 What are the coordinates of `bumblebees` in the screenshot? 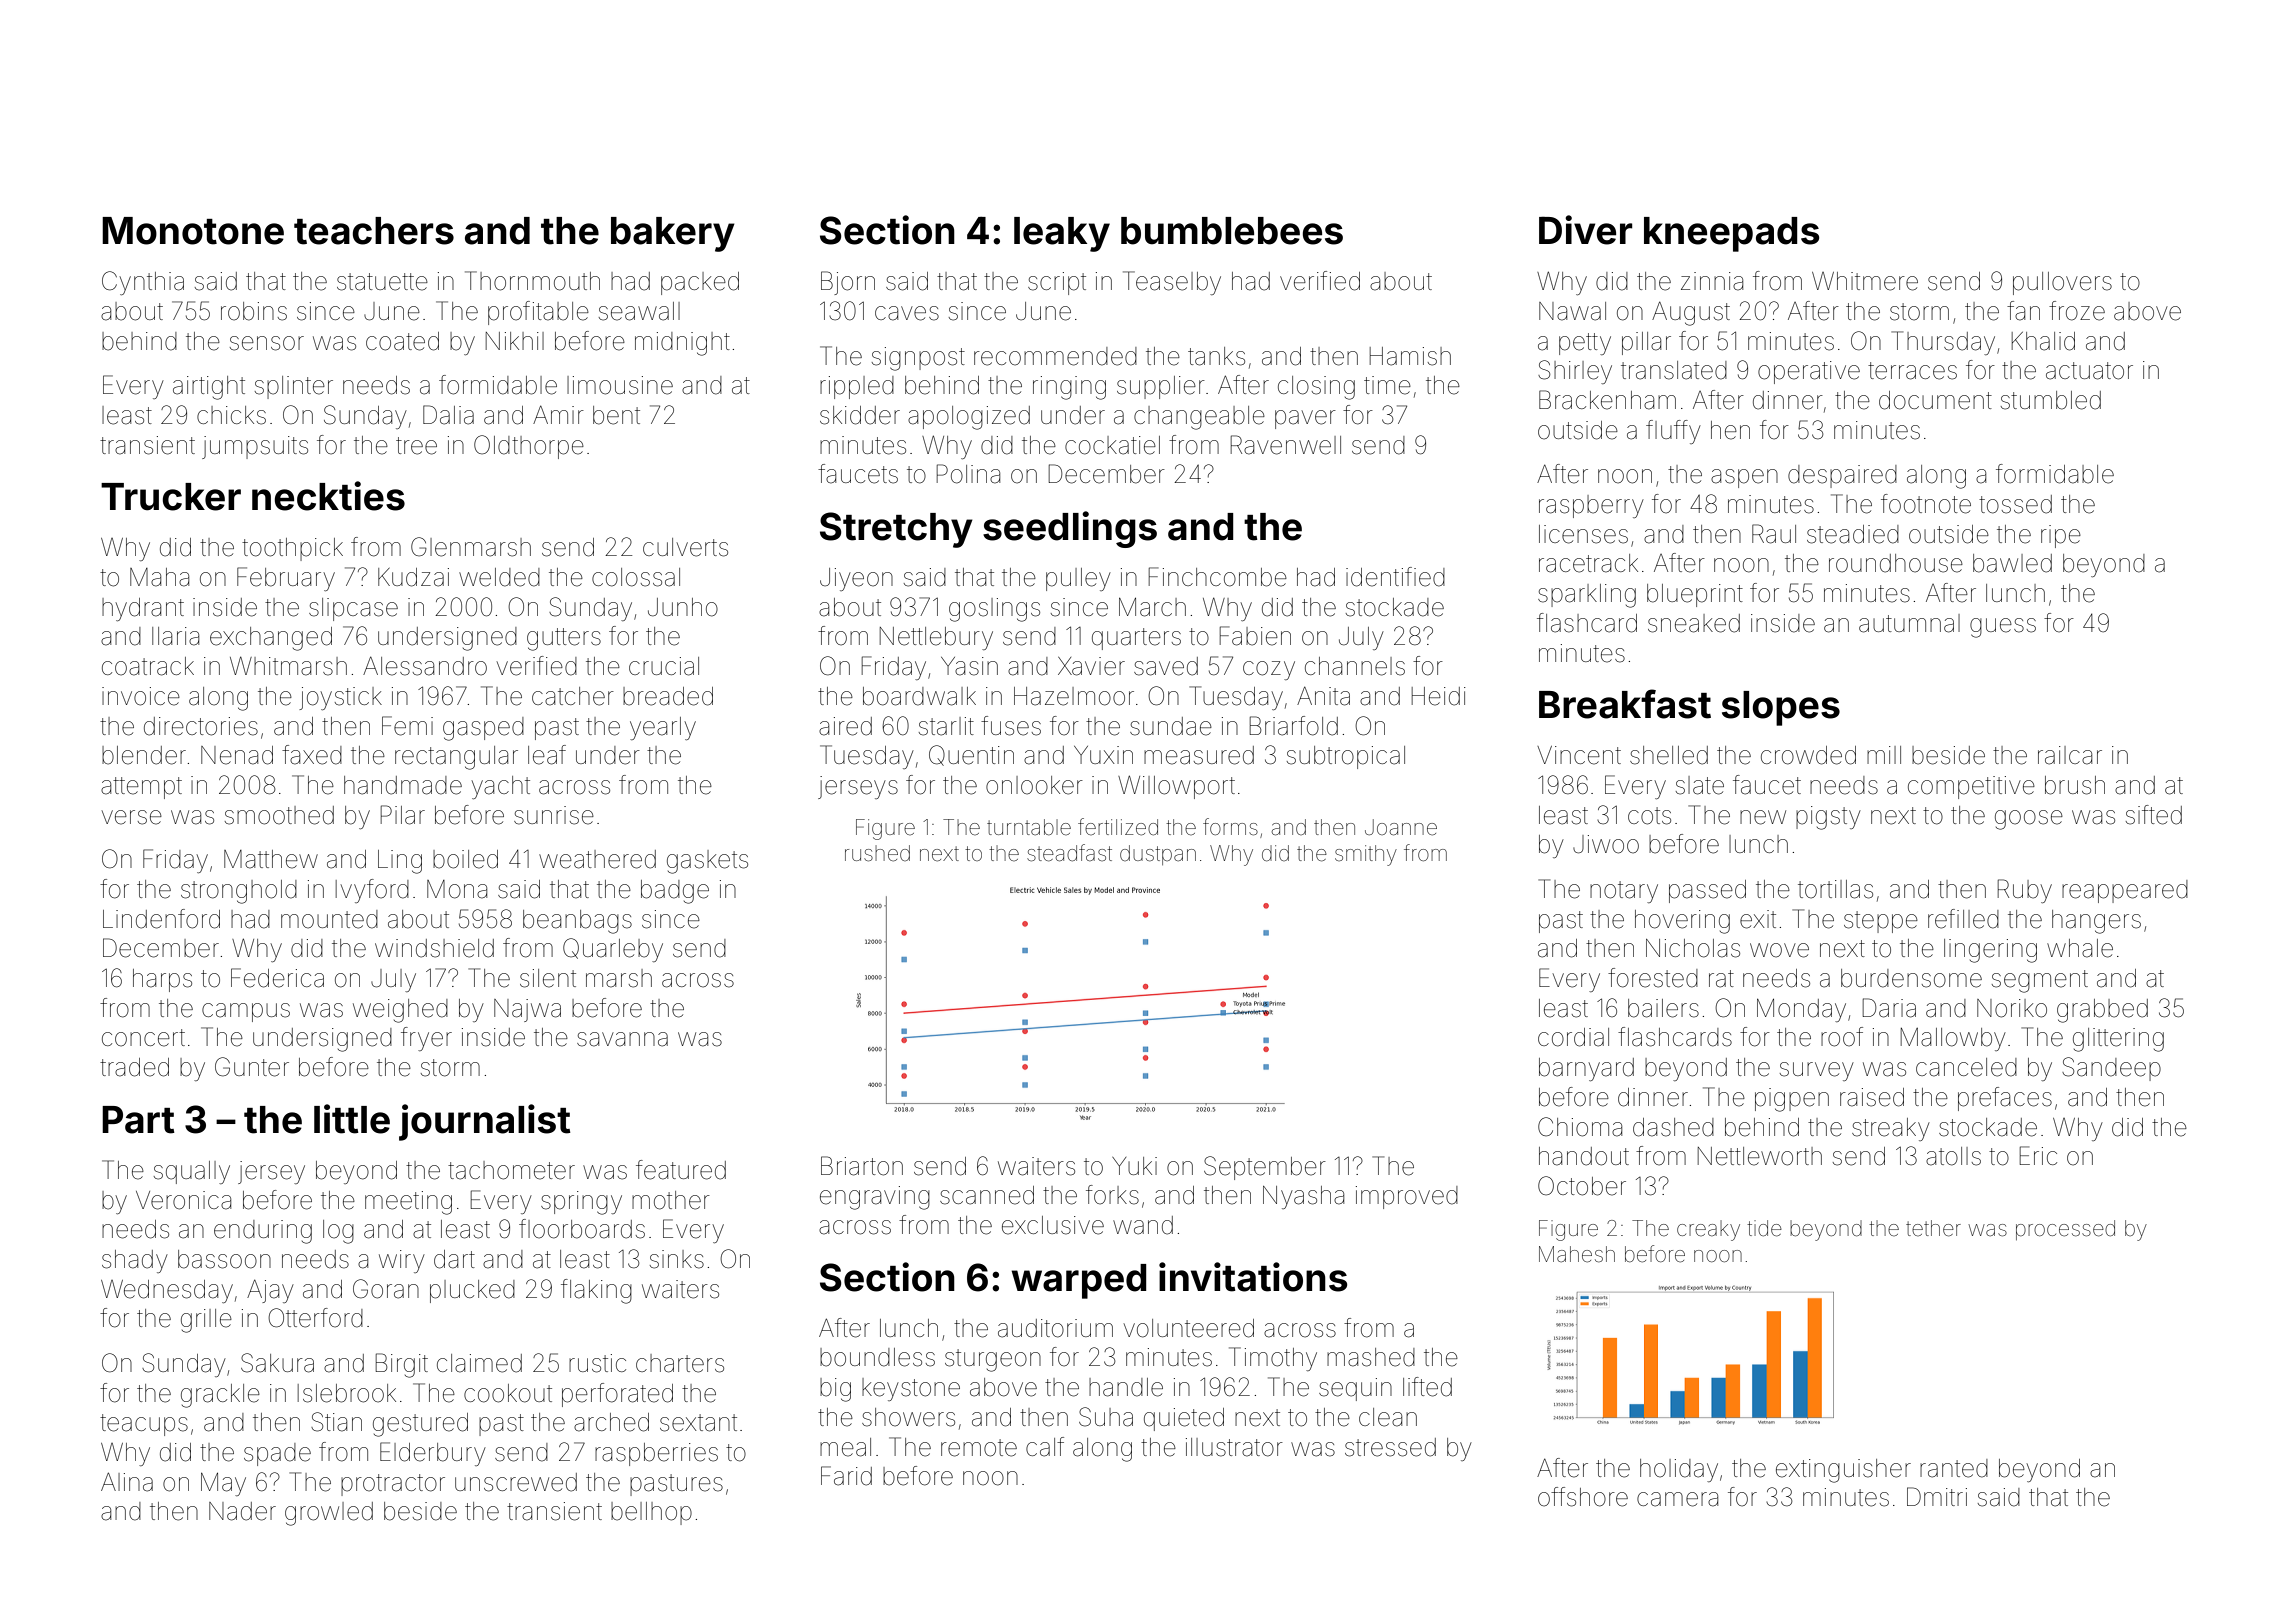 It's located at (1232, 231).
